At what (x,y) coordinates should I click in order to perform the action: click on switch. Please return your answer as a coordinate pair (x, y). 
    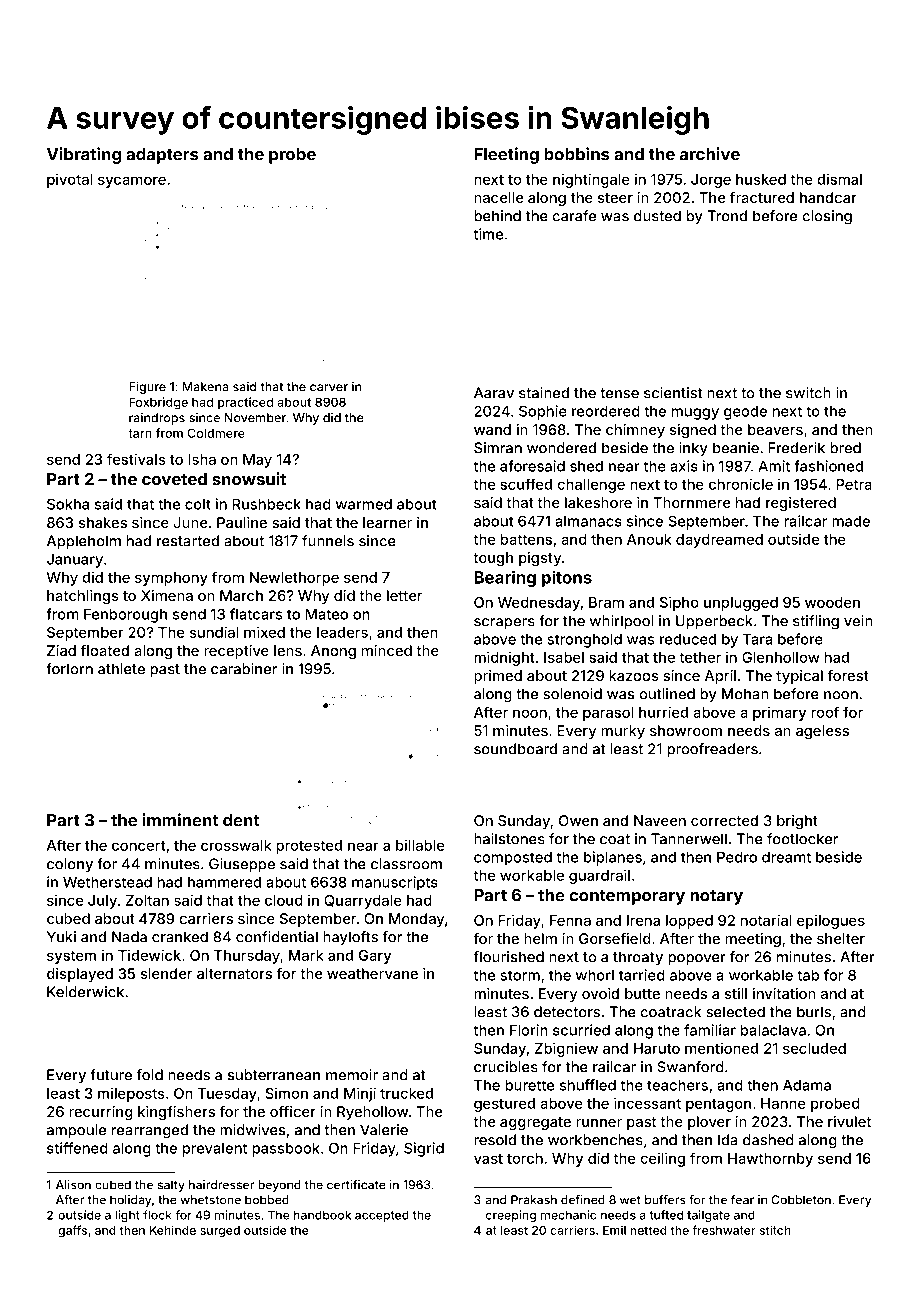
    Looking at the image, I should click on (808, 393).
